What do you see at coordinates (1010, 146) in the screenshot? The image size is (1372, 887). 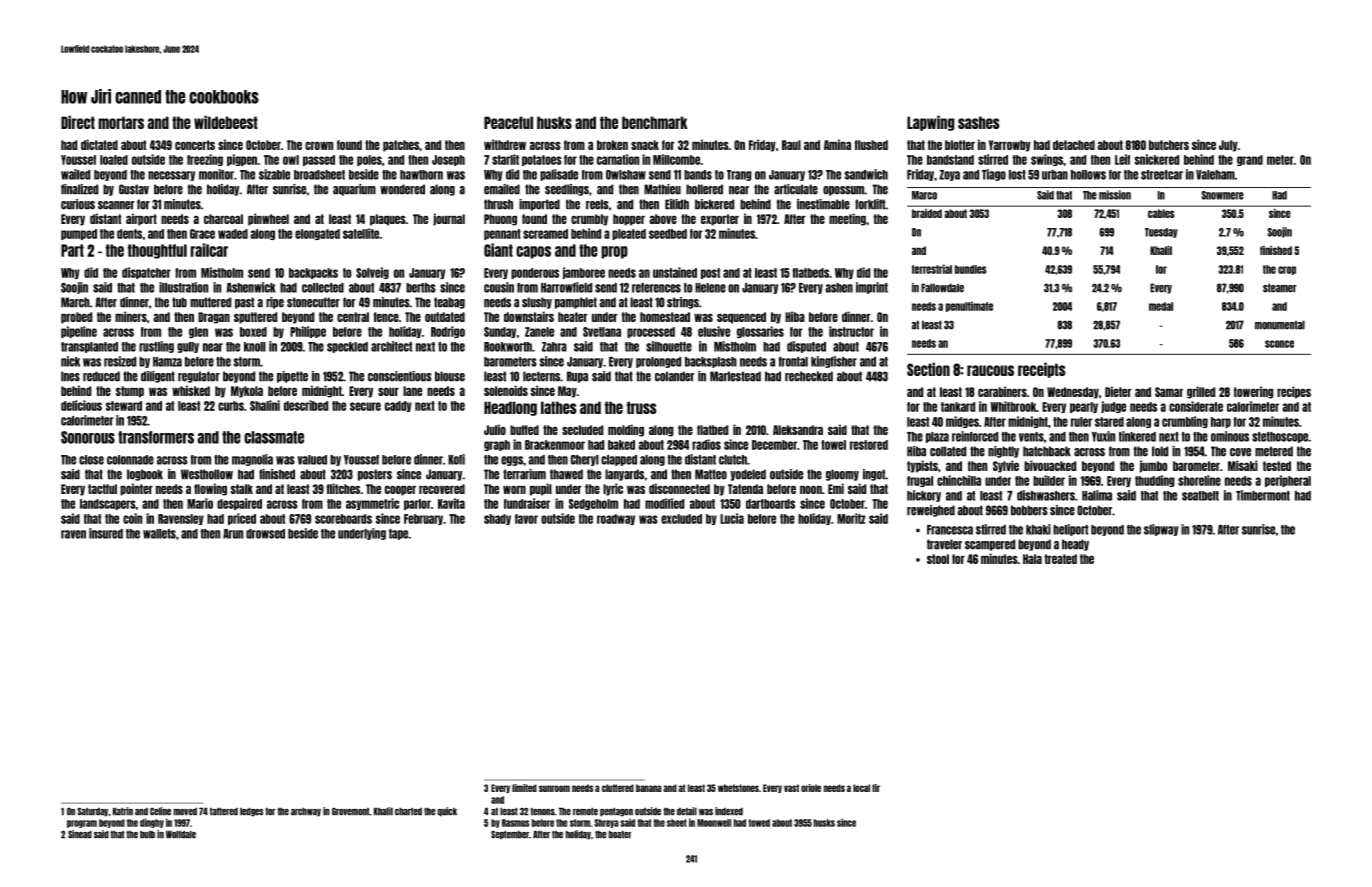 I see `Yarrowby` at bounding box center [1010, 146].
